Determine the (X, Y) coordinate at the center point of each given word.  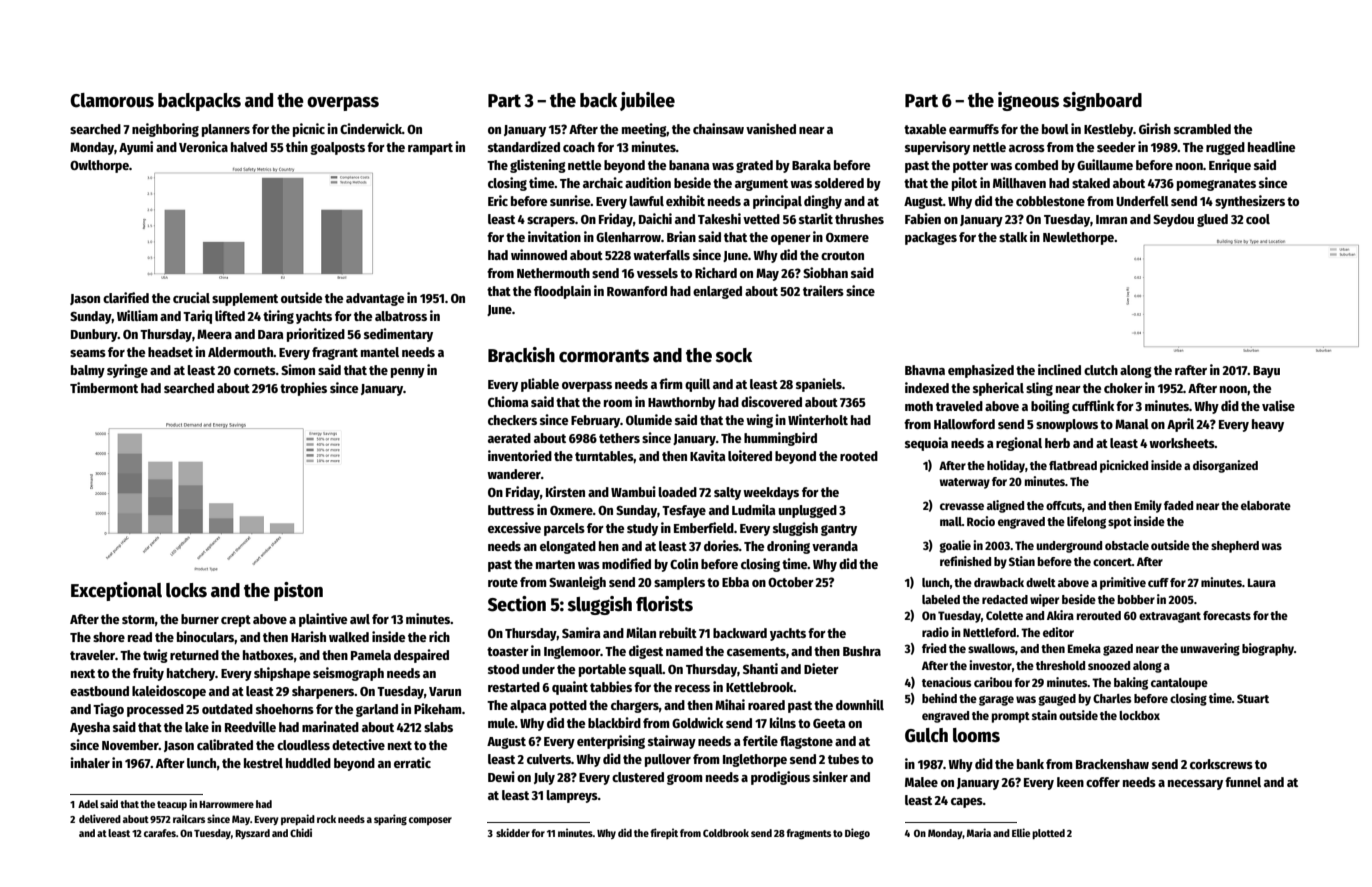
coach (579, 147)
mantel (380, 352)
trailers (823, 290)
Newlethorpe (1078, 238)
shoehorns (285, 709)
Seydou (1173, 220)
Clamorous (112, 100)
